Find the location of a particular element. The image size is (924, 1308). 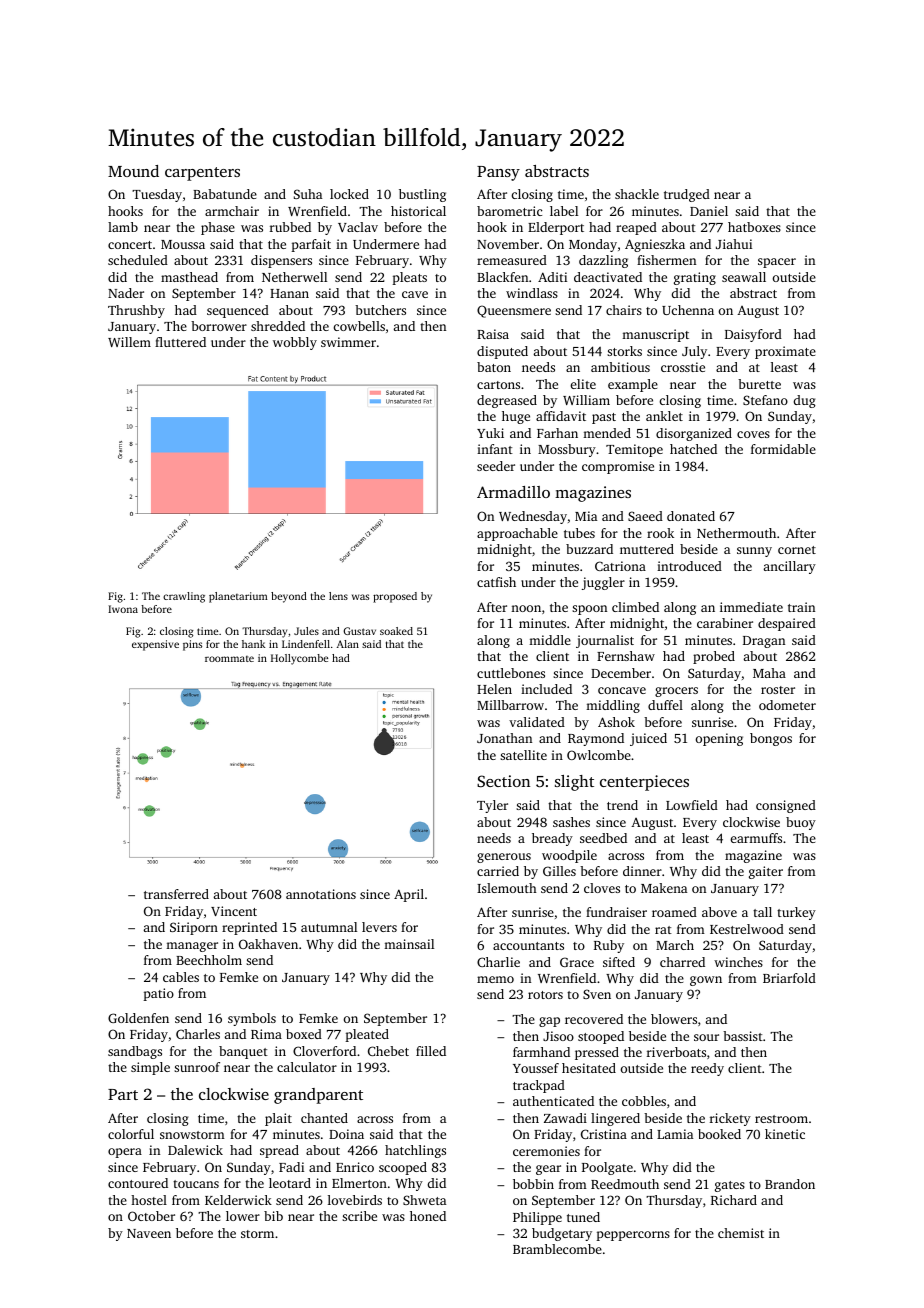

Willem is located at coordinates (129, 342).
